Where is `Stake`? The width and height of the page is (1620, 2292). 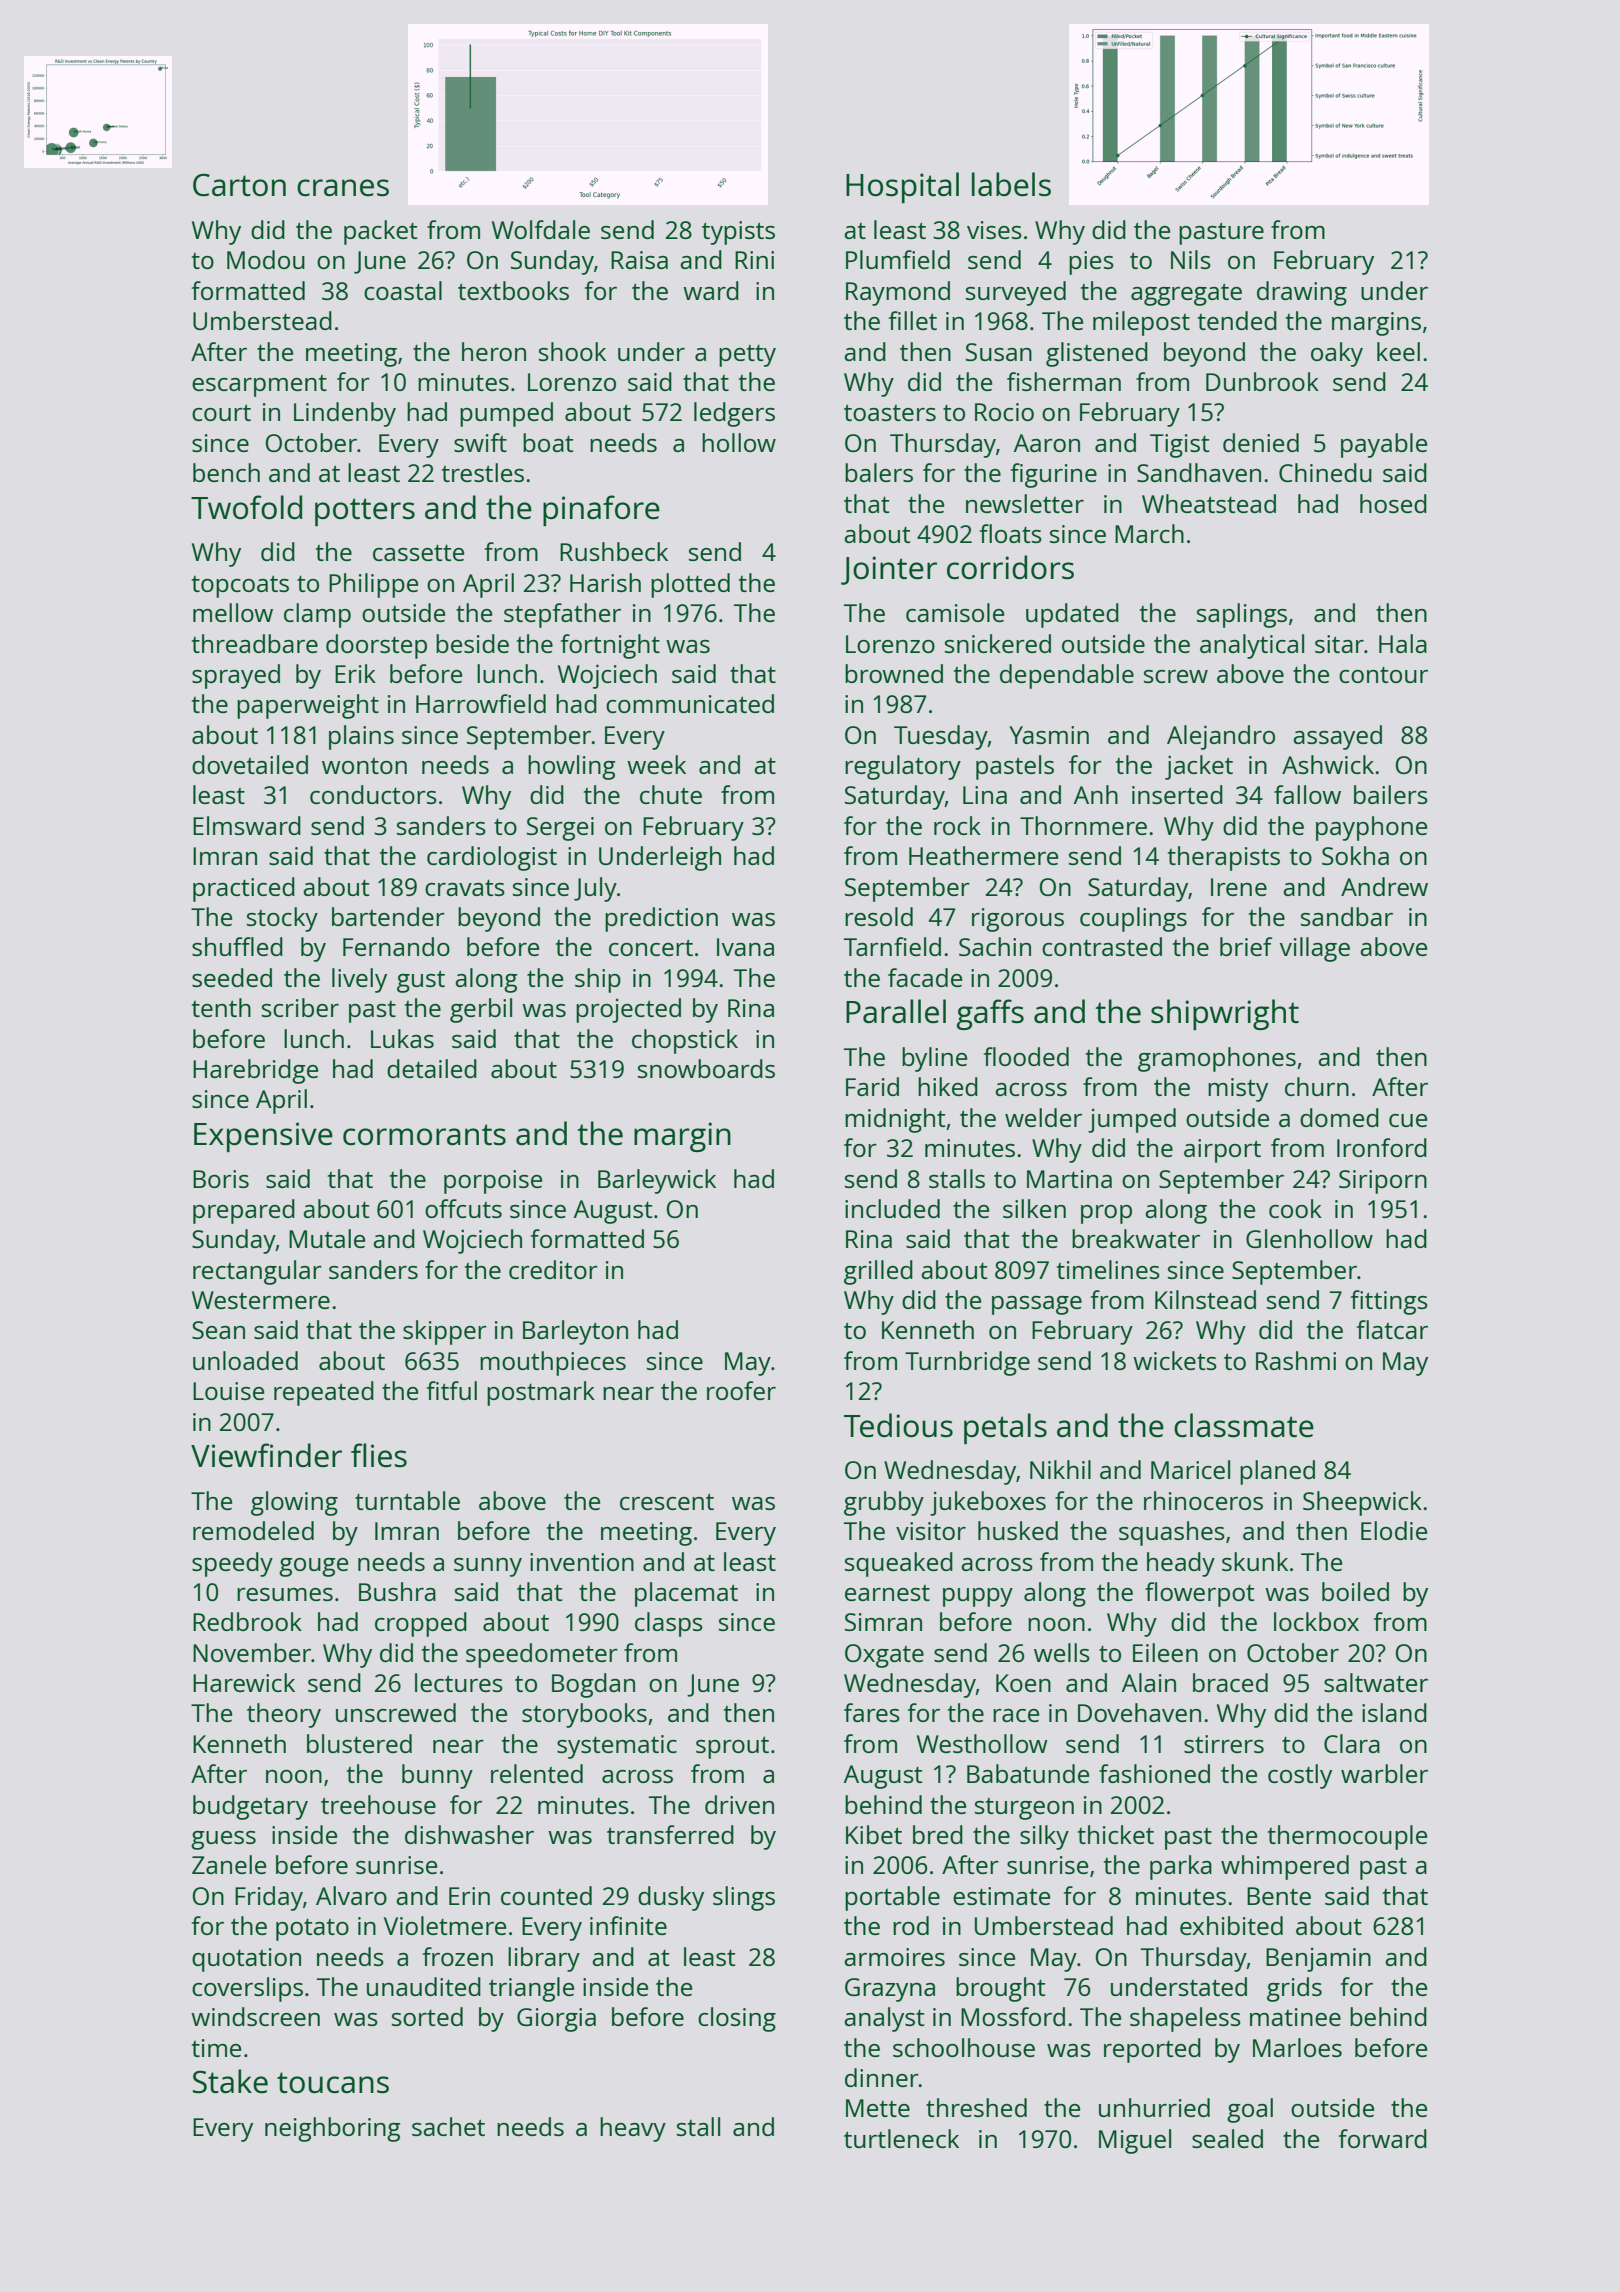
Stake is located at coordinates (230, 2081).
